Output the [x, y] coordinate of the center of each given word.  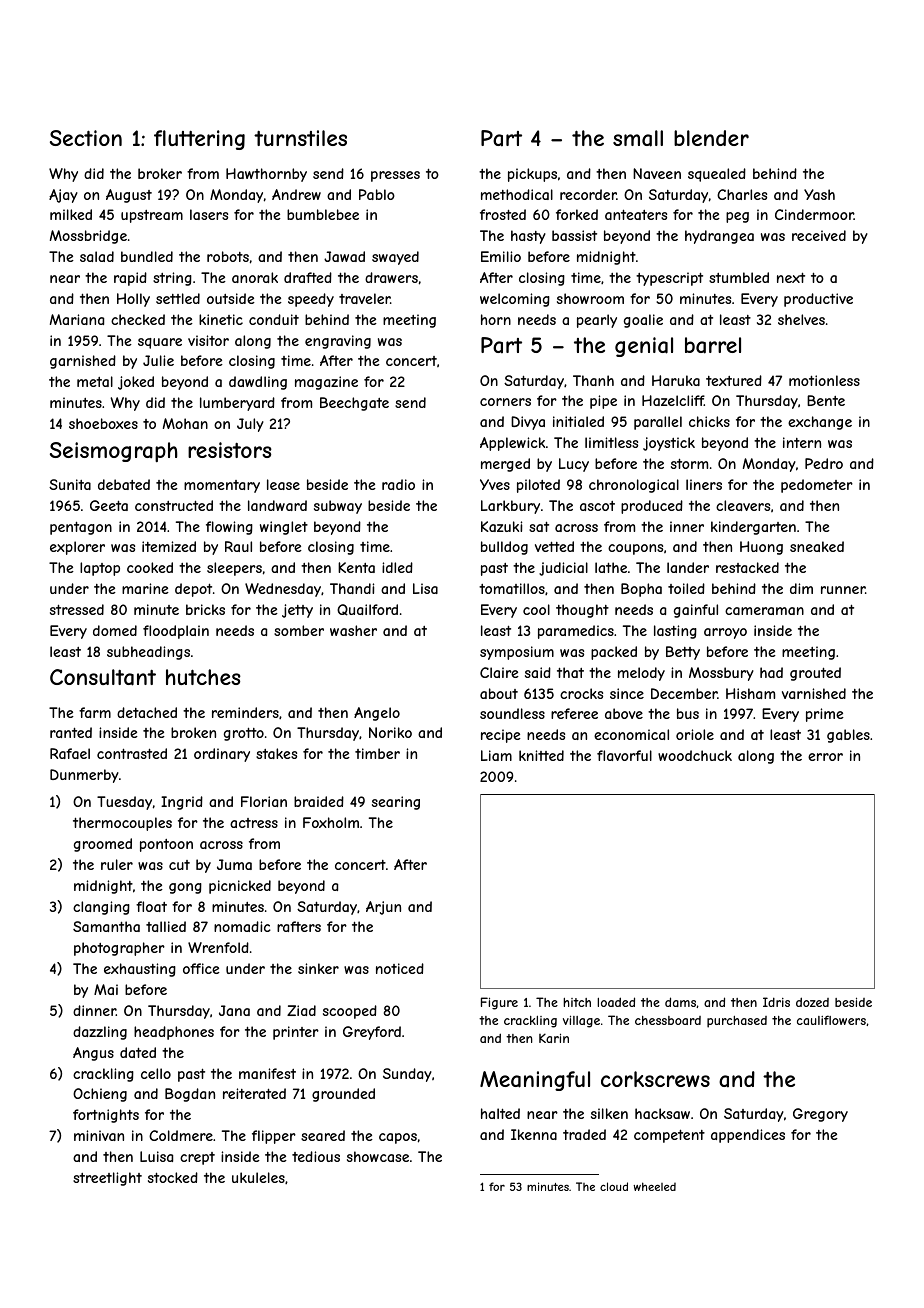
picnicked [240, 887]
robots [228, 256]
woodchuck [695, 755]
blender [711, 138]
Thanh [593, 380]
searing [396, 803]
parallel [658, 423]
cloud [614, 1186]
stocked [173, 1177]
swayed [395, 258]
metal [95, 381]
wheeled [654, 1186]
